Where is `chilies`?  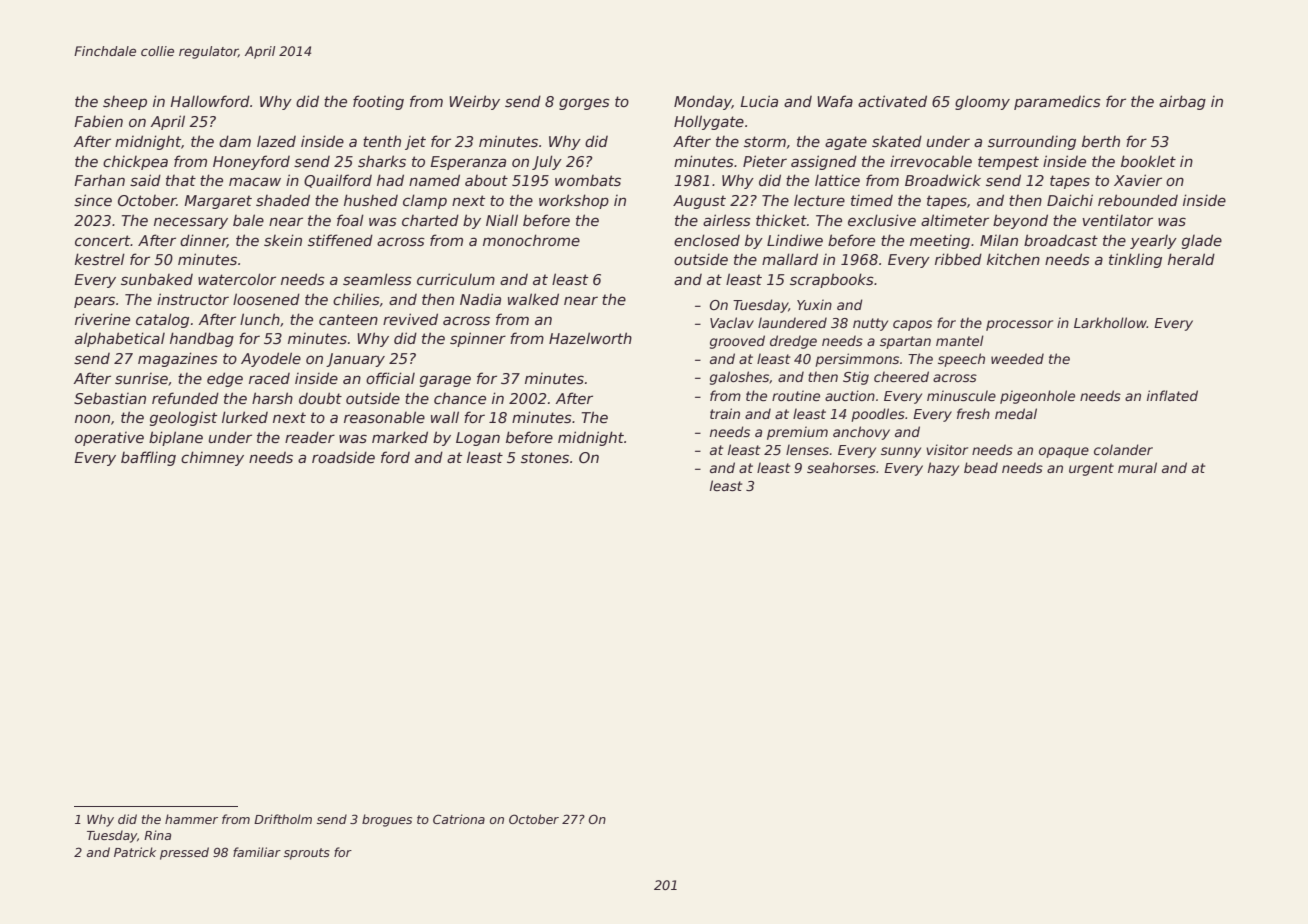 chilies is located at coordinates (356, 299).
